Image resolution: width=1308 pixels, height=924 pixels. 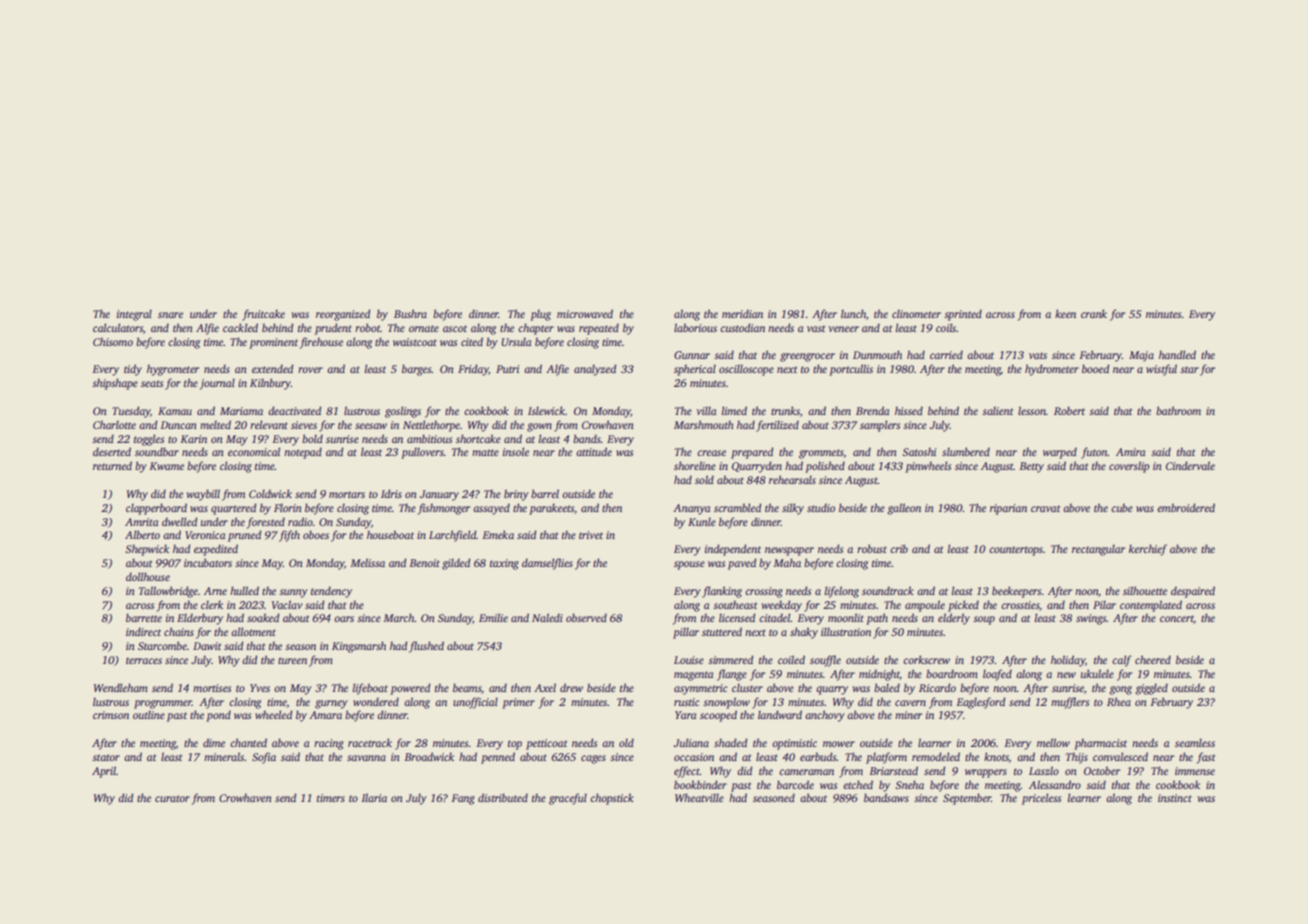 What do you see at coordinates (816, 328) in the screenshot?
I see `vast` at bounding box center [816, 328].
